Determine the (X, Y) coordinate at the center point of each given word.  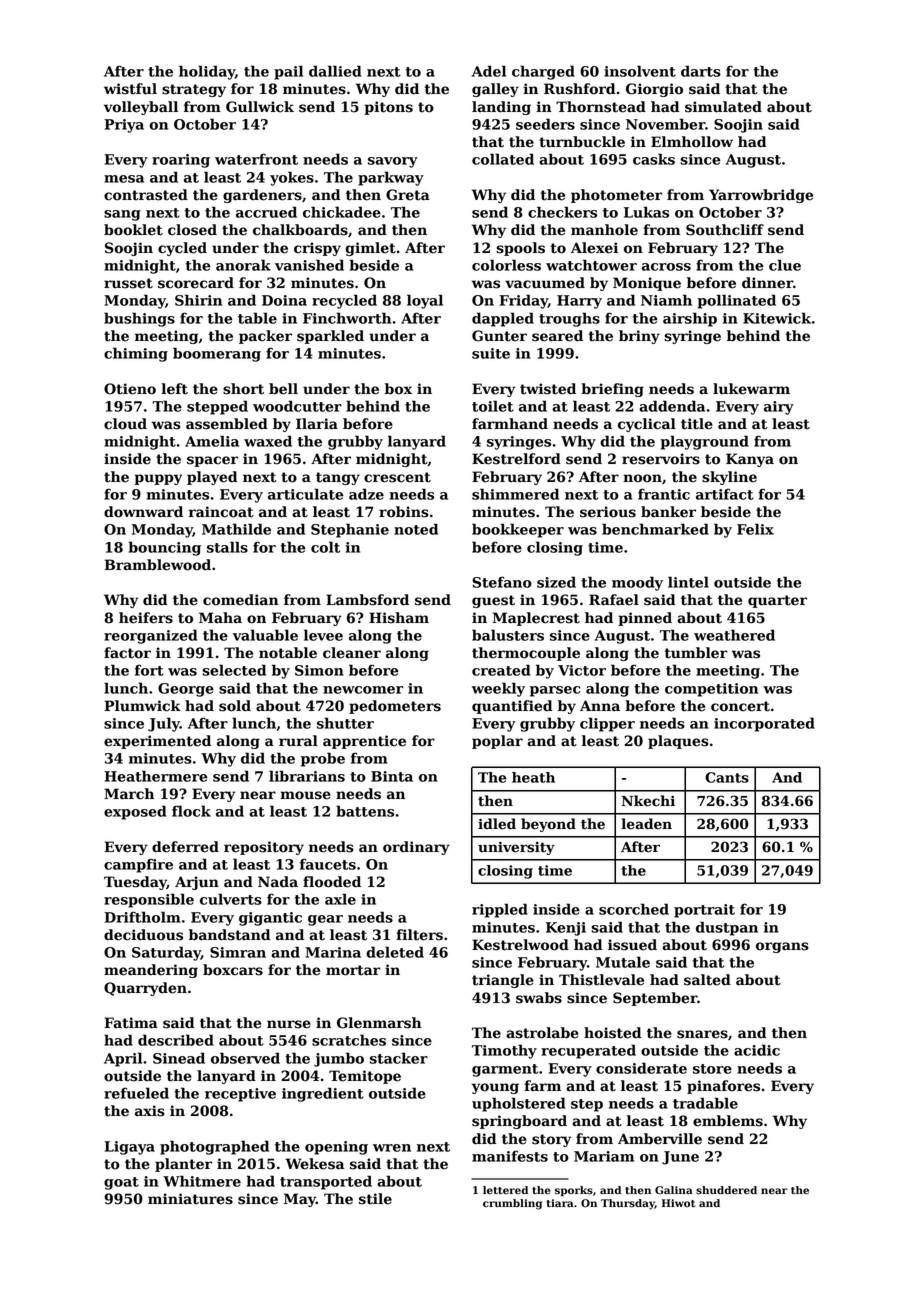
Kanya (750, 460)
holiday (207, 72)
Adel (489, 71)
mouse (305, 795)
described (176, 1040)
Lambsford (367, 600)
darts (701, 71)
